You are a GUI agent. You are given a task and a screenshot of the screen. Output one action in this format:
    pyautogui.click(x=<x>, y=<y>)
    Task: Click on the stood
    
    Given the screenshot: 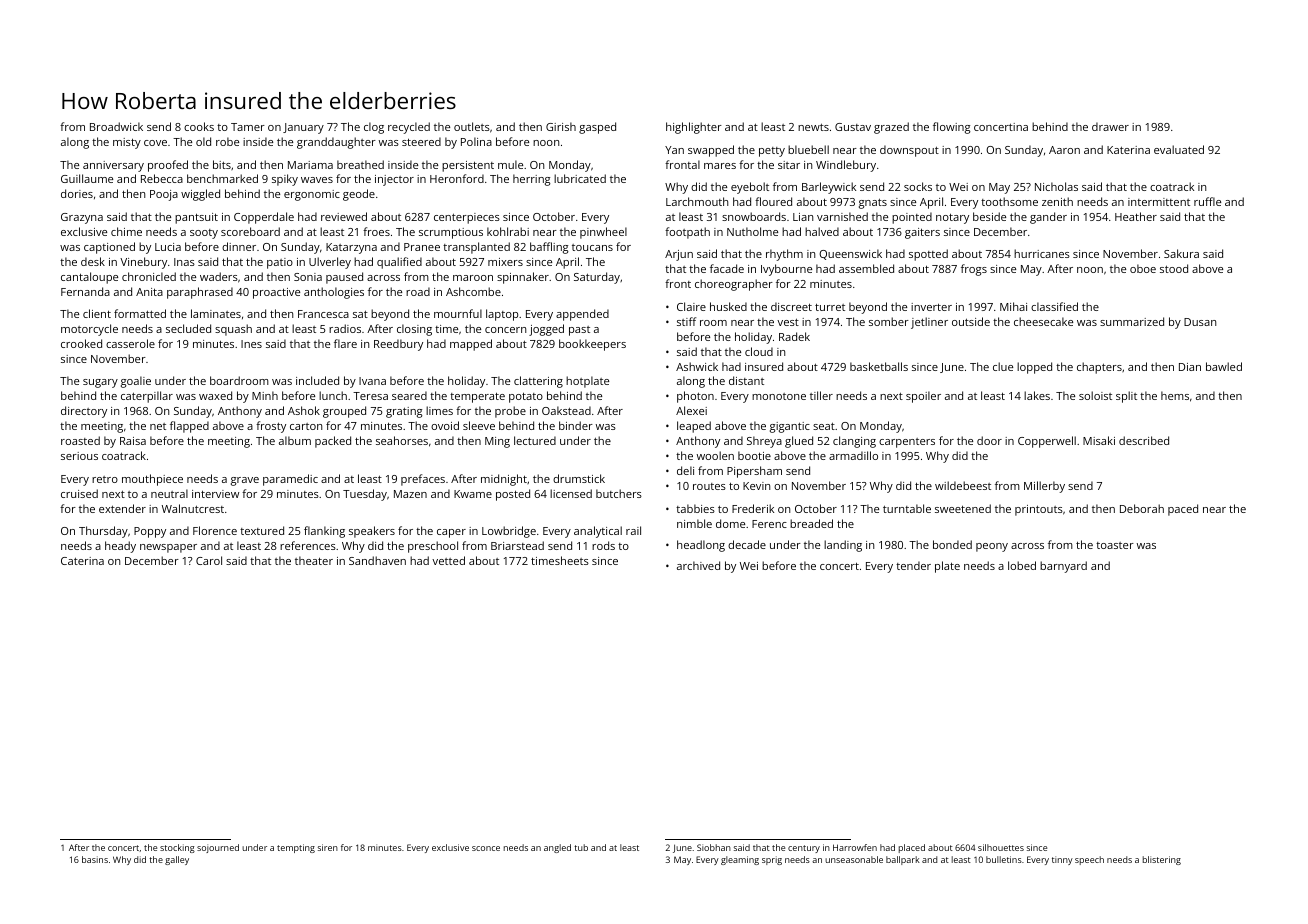 What is the action you would take?
    pyautogui.click(x=1174, y=268)
